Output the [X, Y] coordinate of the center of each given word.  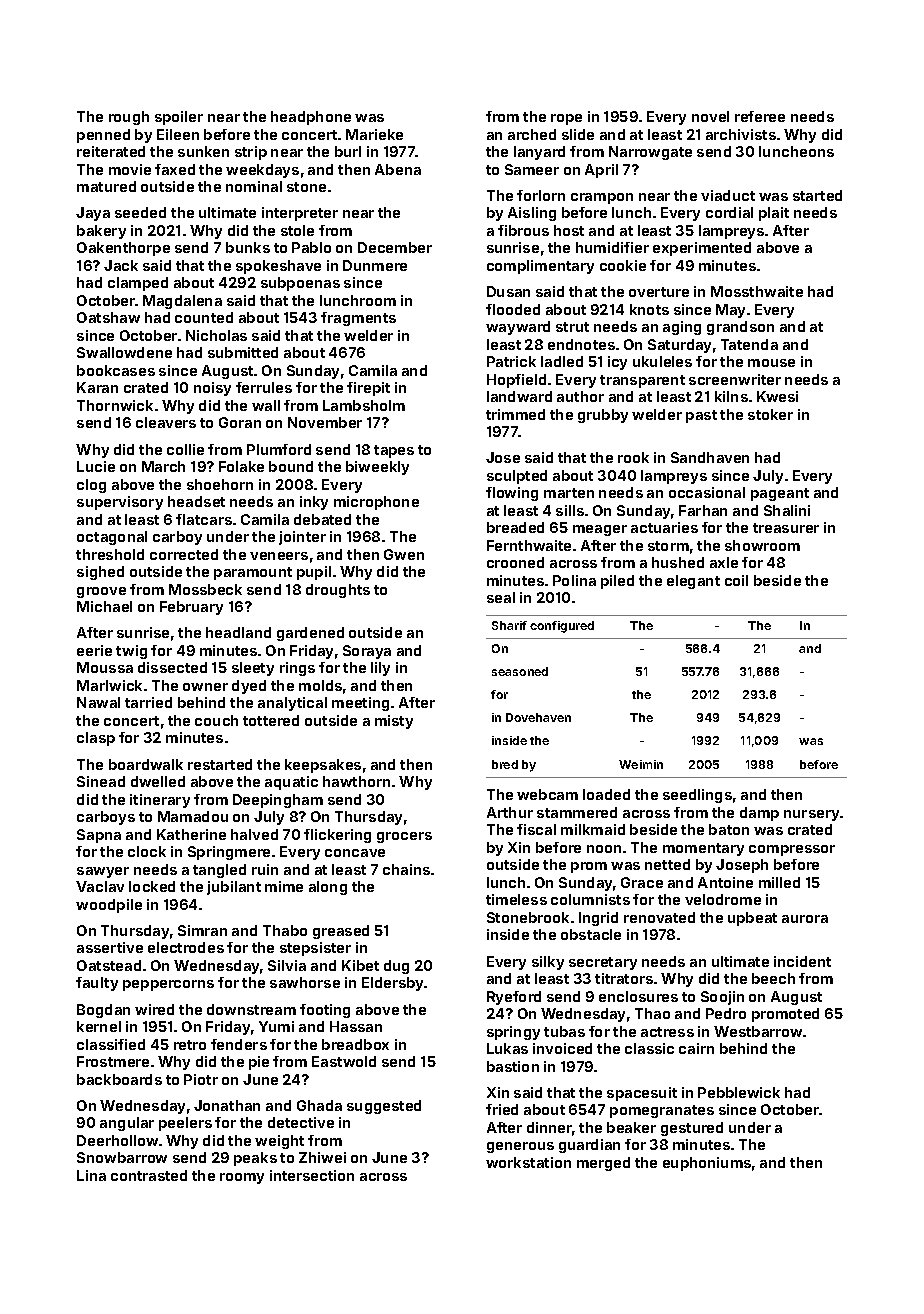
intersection [312, 1175]
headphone [311, 118]
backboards [119, 1079]
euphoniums [707, 1164]
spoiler [179, 118]
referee [760, 116]
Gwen [404, 554]
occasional [707, 492]
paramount [253, 573]
